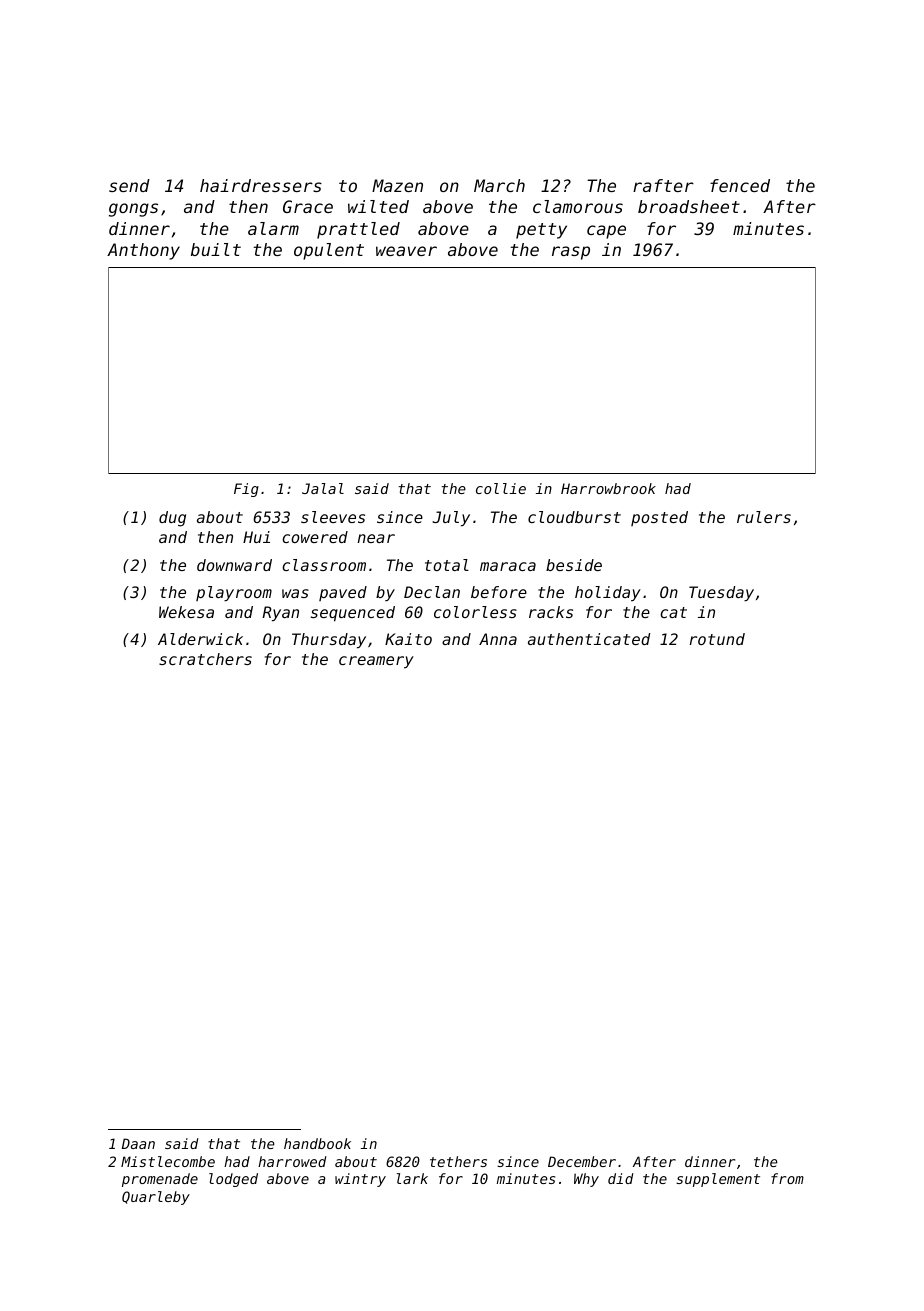  Describe the element at coordinates (498, 639) in the image. I see `Anna` at that location.
